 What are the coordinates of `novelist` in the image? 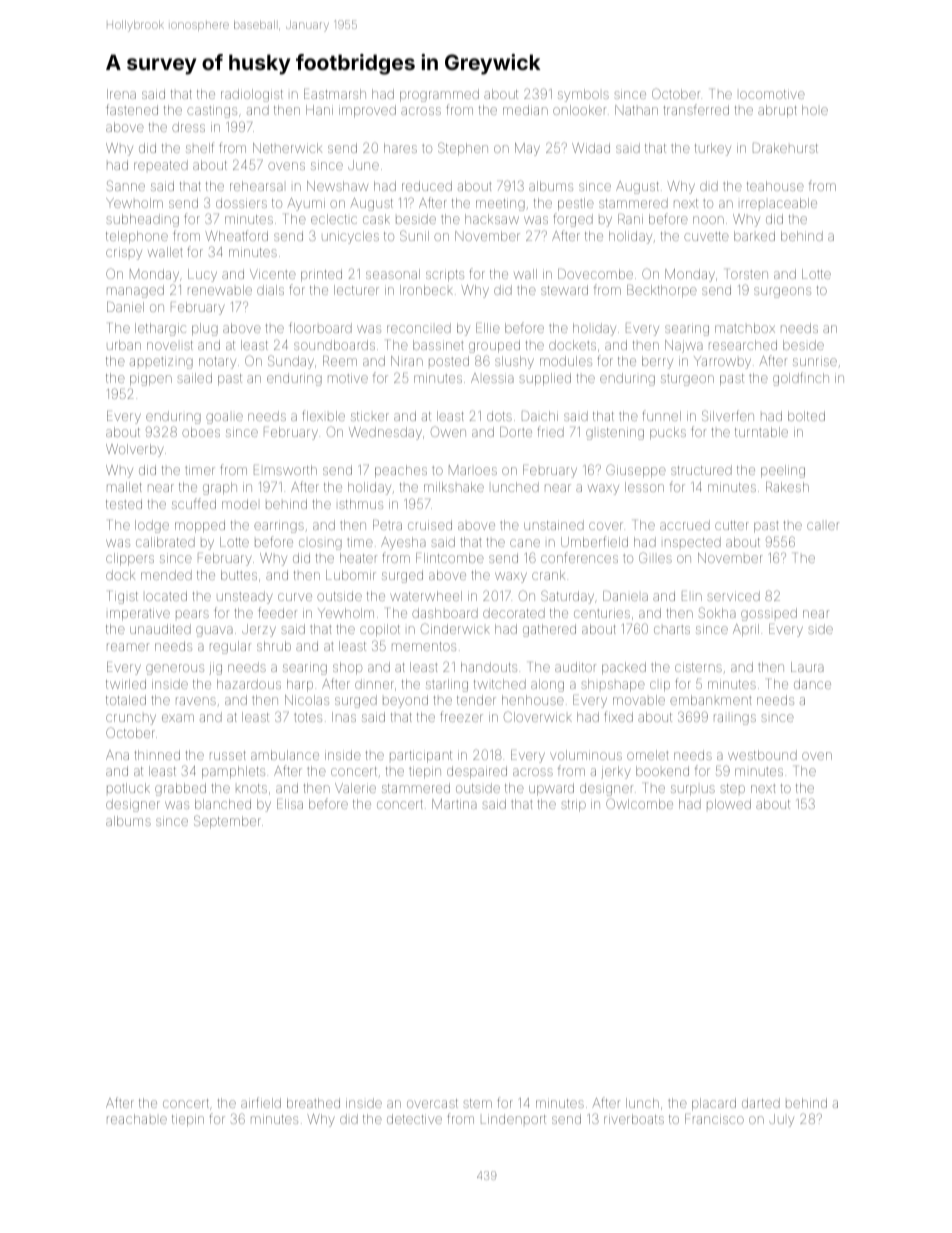 It's located at (170, 345).
